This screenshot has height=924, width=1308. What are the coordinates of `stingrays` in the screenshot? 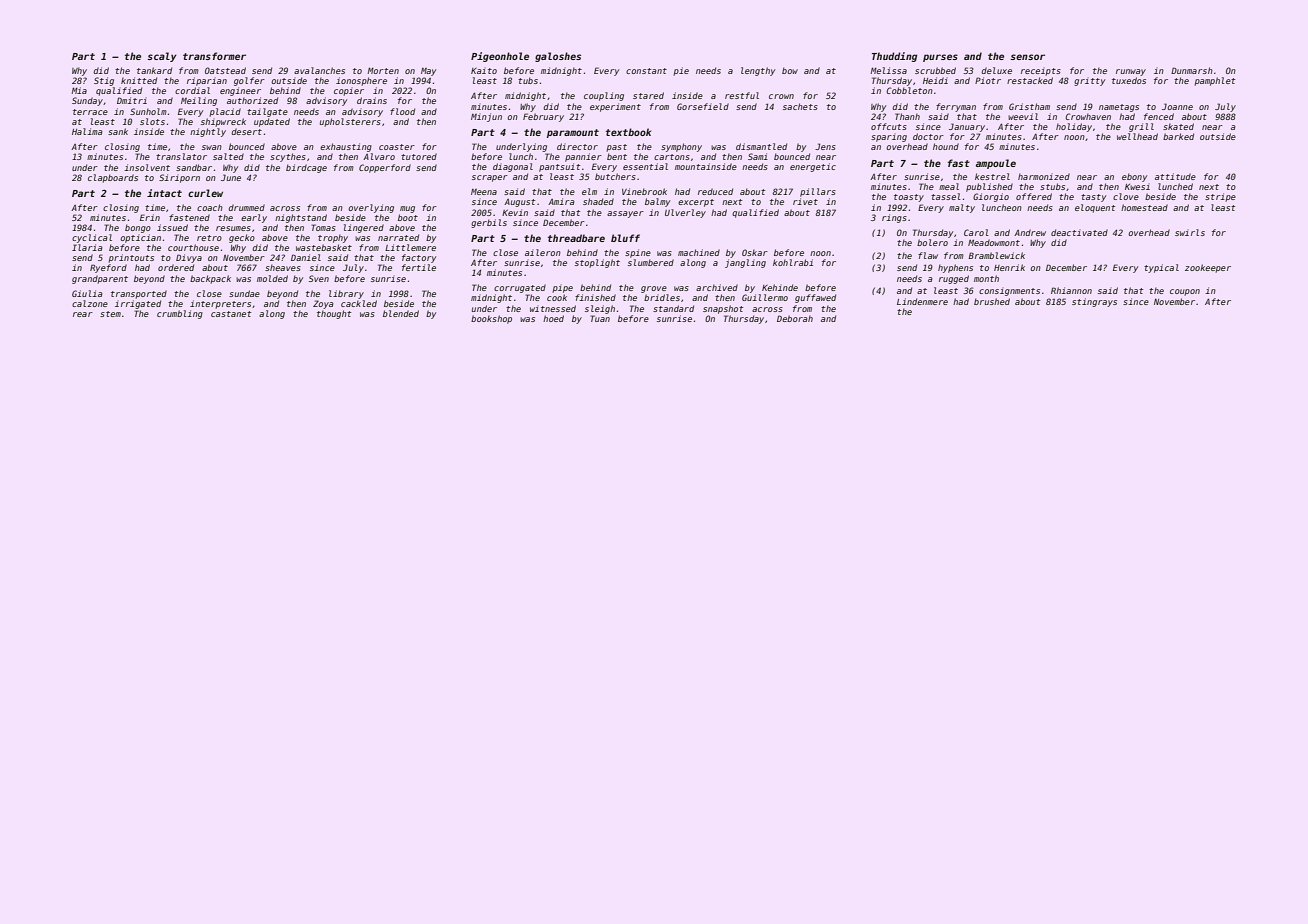 It's located at (1094, 302).
